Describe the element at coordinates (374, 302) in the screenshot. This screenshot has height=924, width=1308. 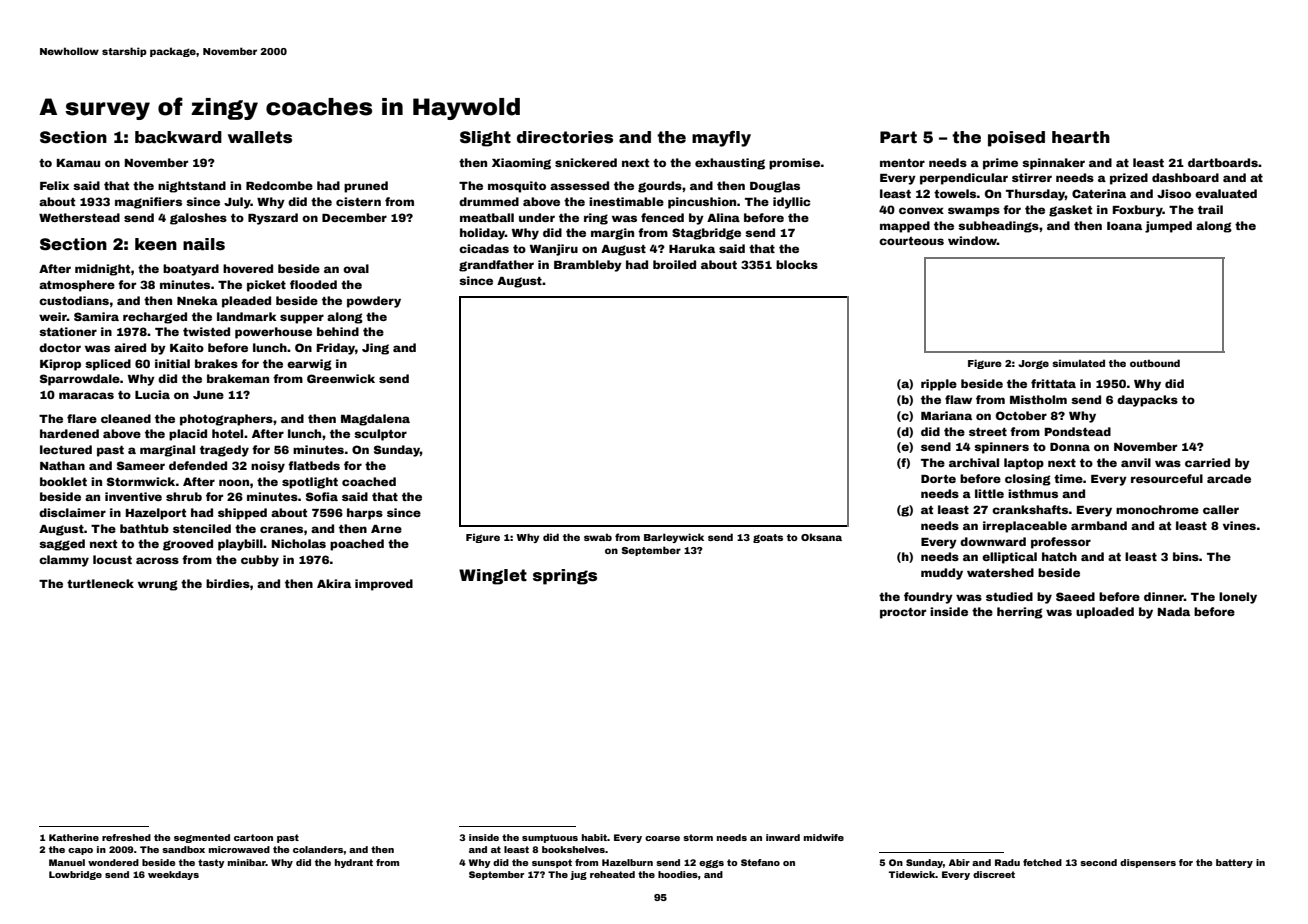
I see `powdery` at that location.
